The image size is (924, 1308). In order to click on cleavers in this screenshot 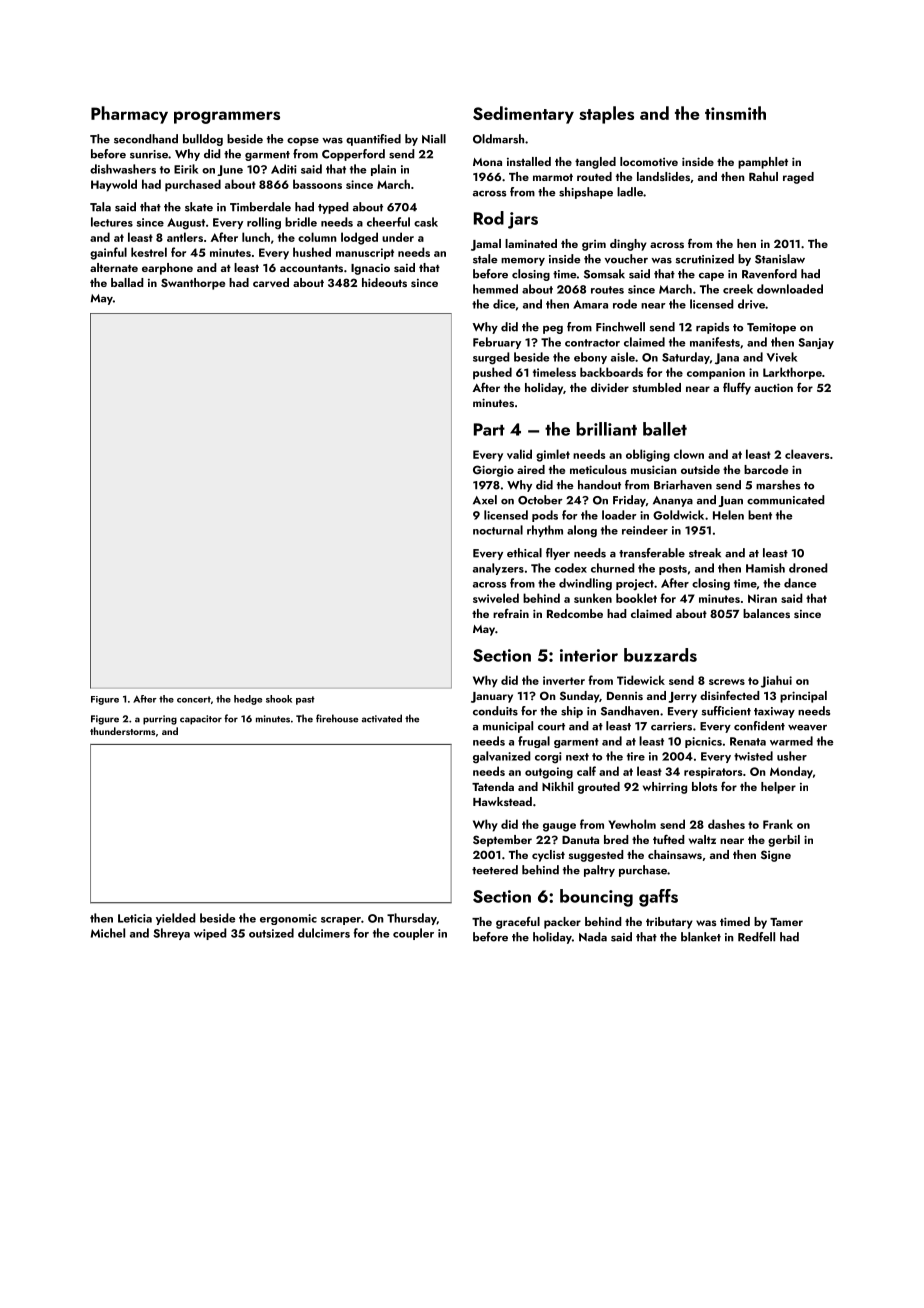, I will do `click(807, 454)`.
